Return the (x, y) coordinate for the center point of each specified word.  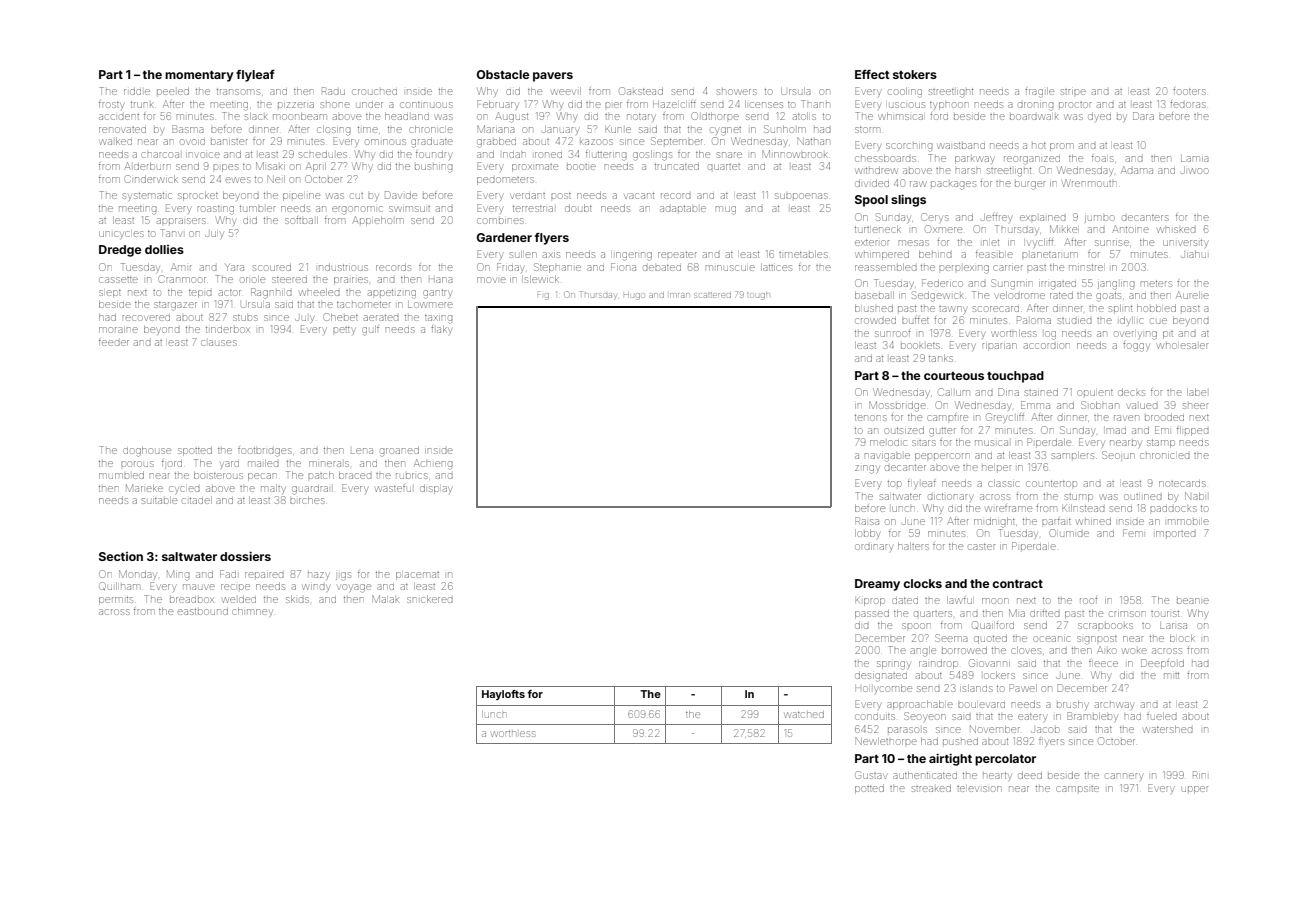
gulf (370, 331)
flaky (441, 330)
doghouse (147, 452)
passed (872, 614)
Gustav (870, 775)
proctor (1075, 105)
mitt (1171, 676)
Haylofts (503, 695)
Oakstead (641, 91)
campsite (1077, 789)
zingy (867, 469)
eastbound (203, 611)
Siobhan (1100, 405)
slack (256, 116)
